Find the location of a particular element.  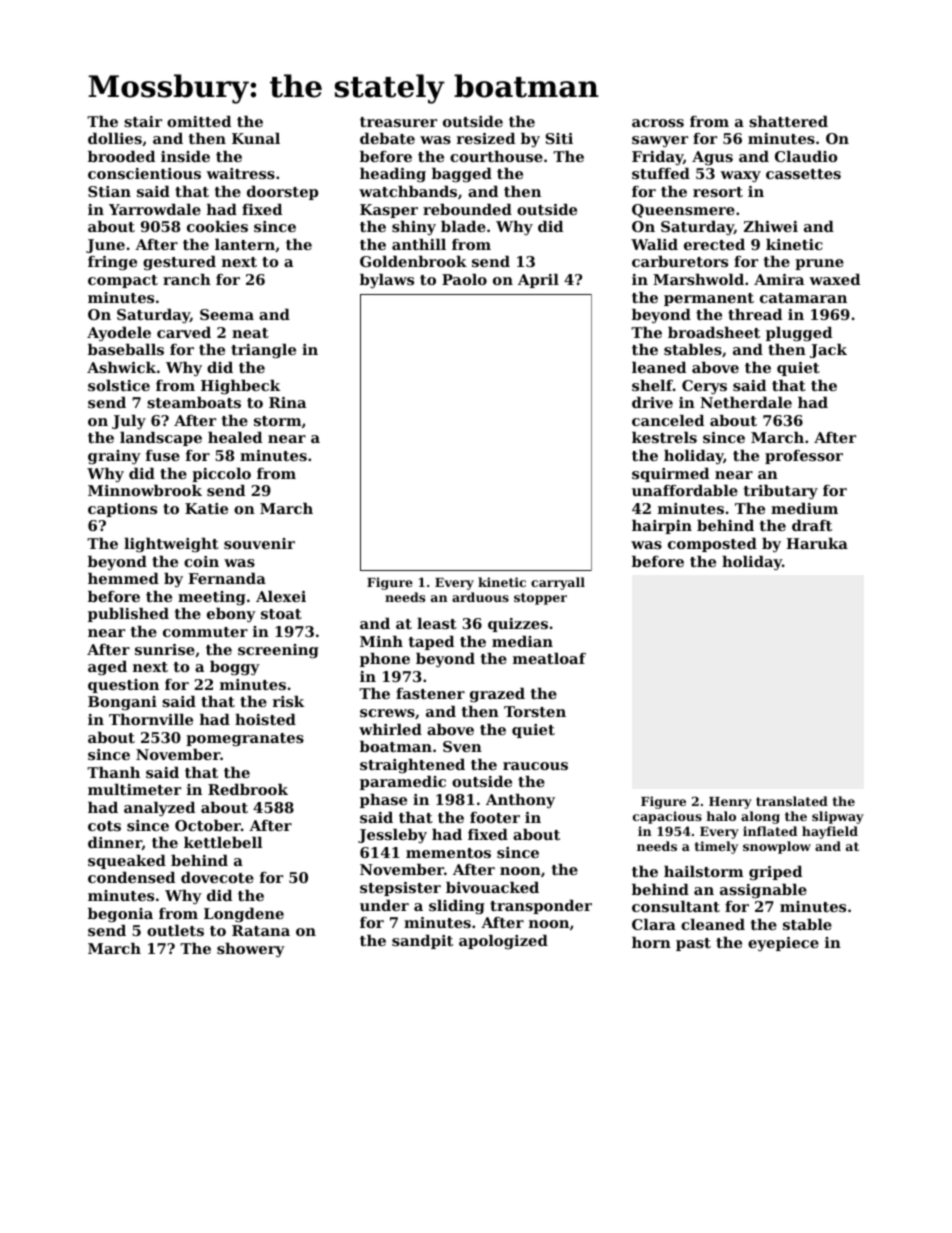

sandpit is located at coordinates (422, 942).
